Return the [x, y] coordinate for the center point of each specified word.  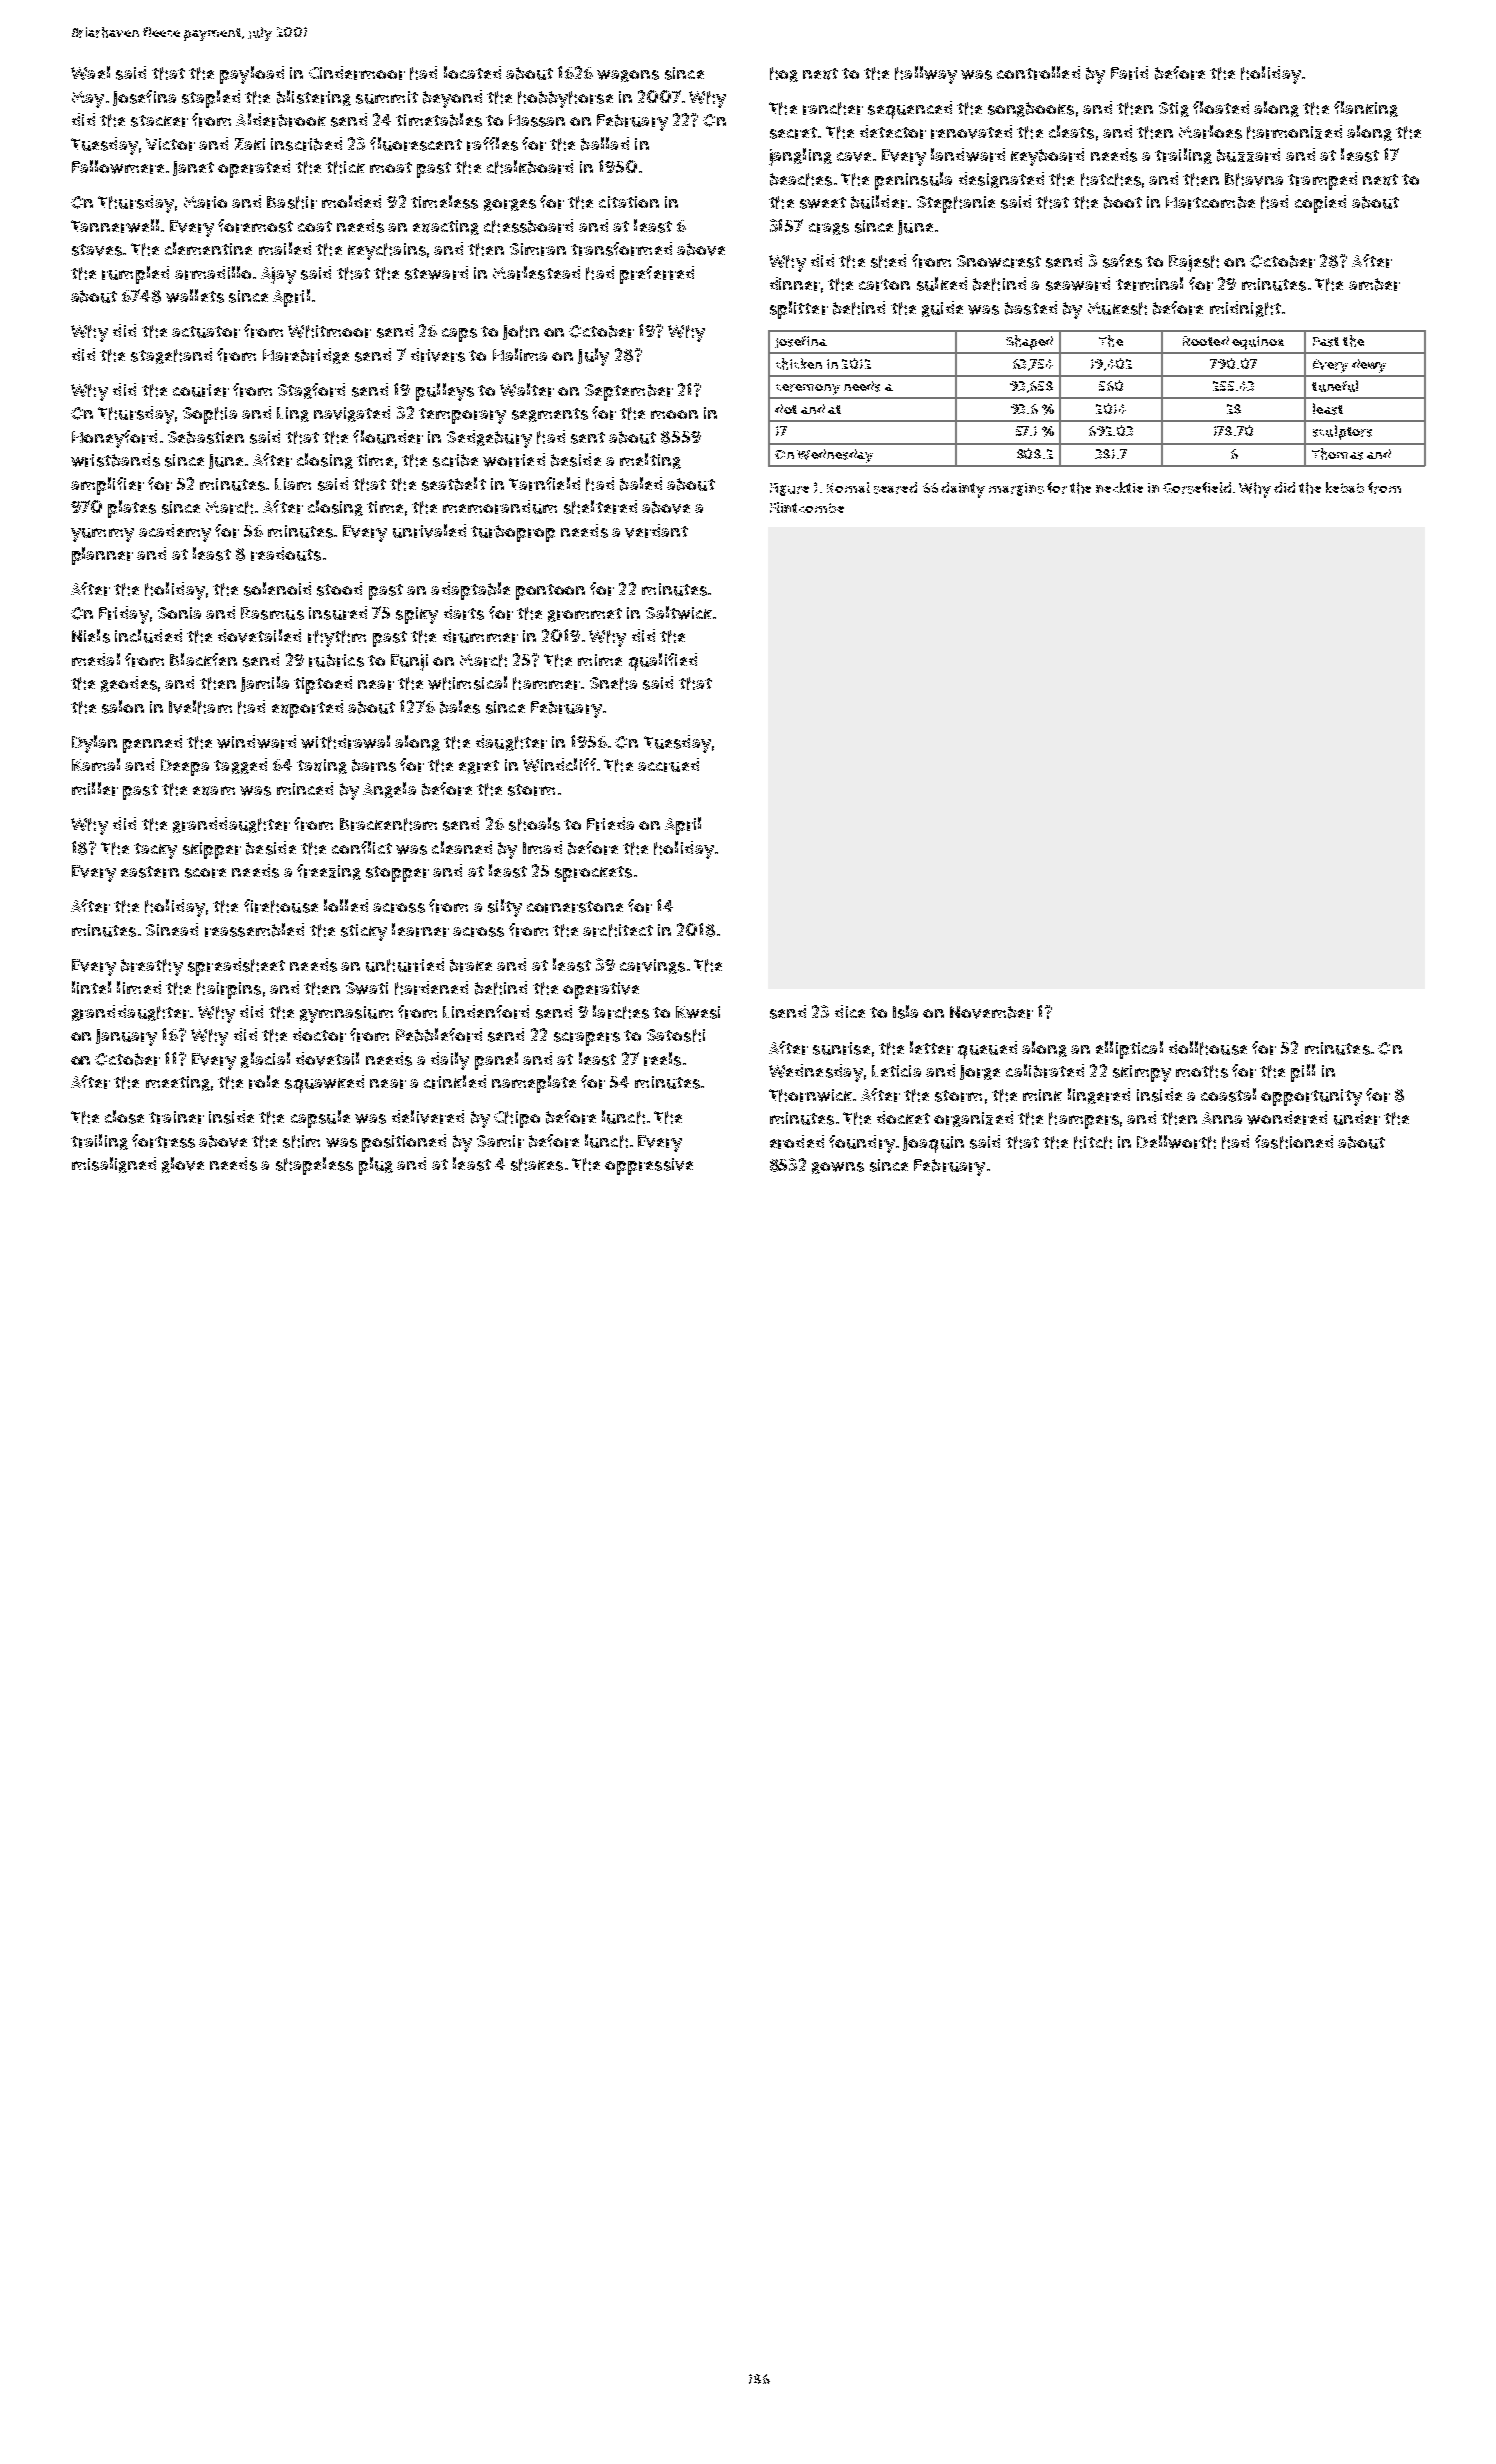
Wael [90, 73]
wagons [628, 76]
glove [183, 1165]
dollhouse [1208, 1048]
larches [621, 1012]
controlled [1038, 73]
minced [305, 788]
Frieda [610, 824]
